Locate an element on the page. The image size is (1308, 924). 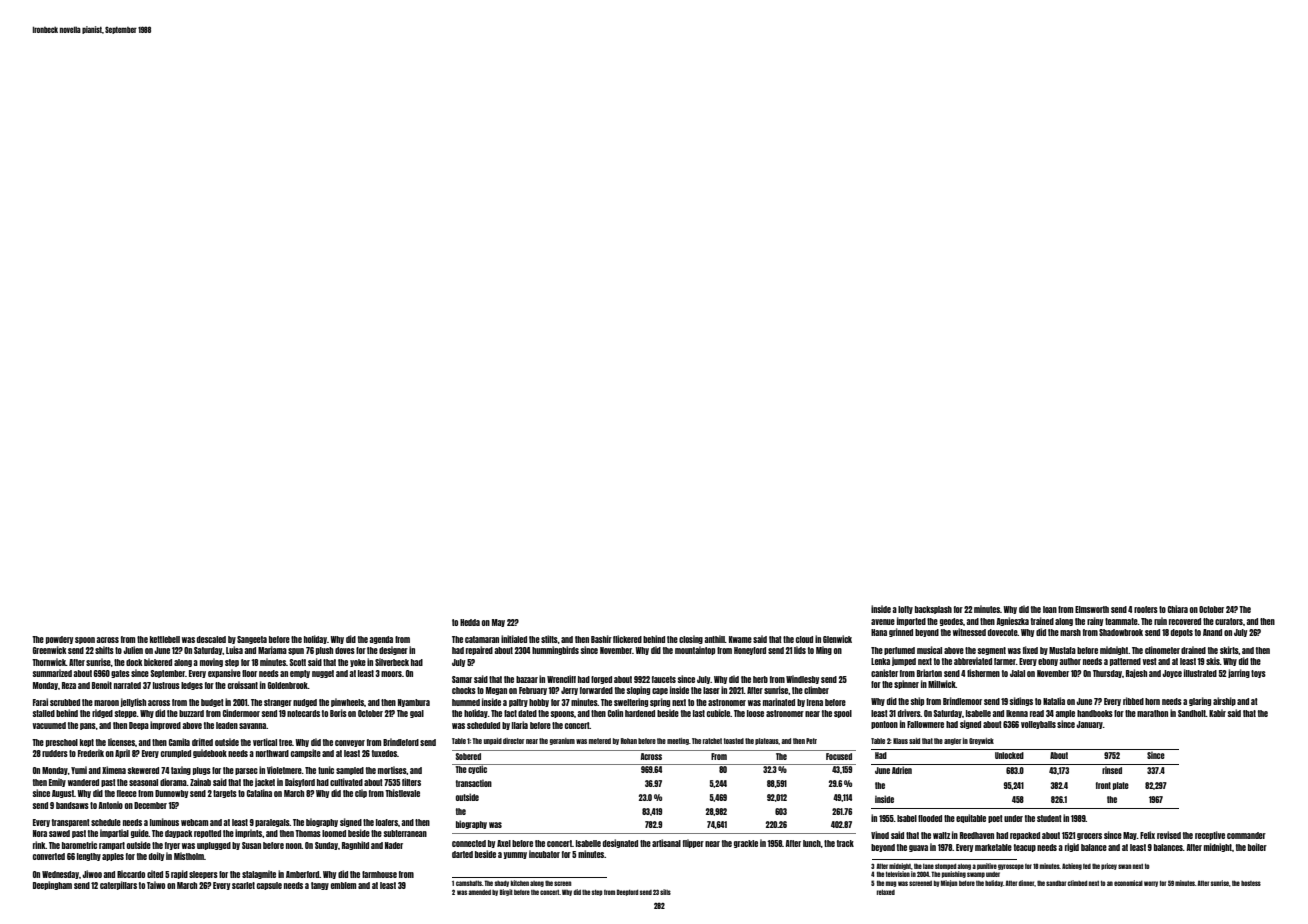
transaction is located at coordinates (474, 783).
